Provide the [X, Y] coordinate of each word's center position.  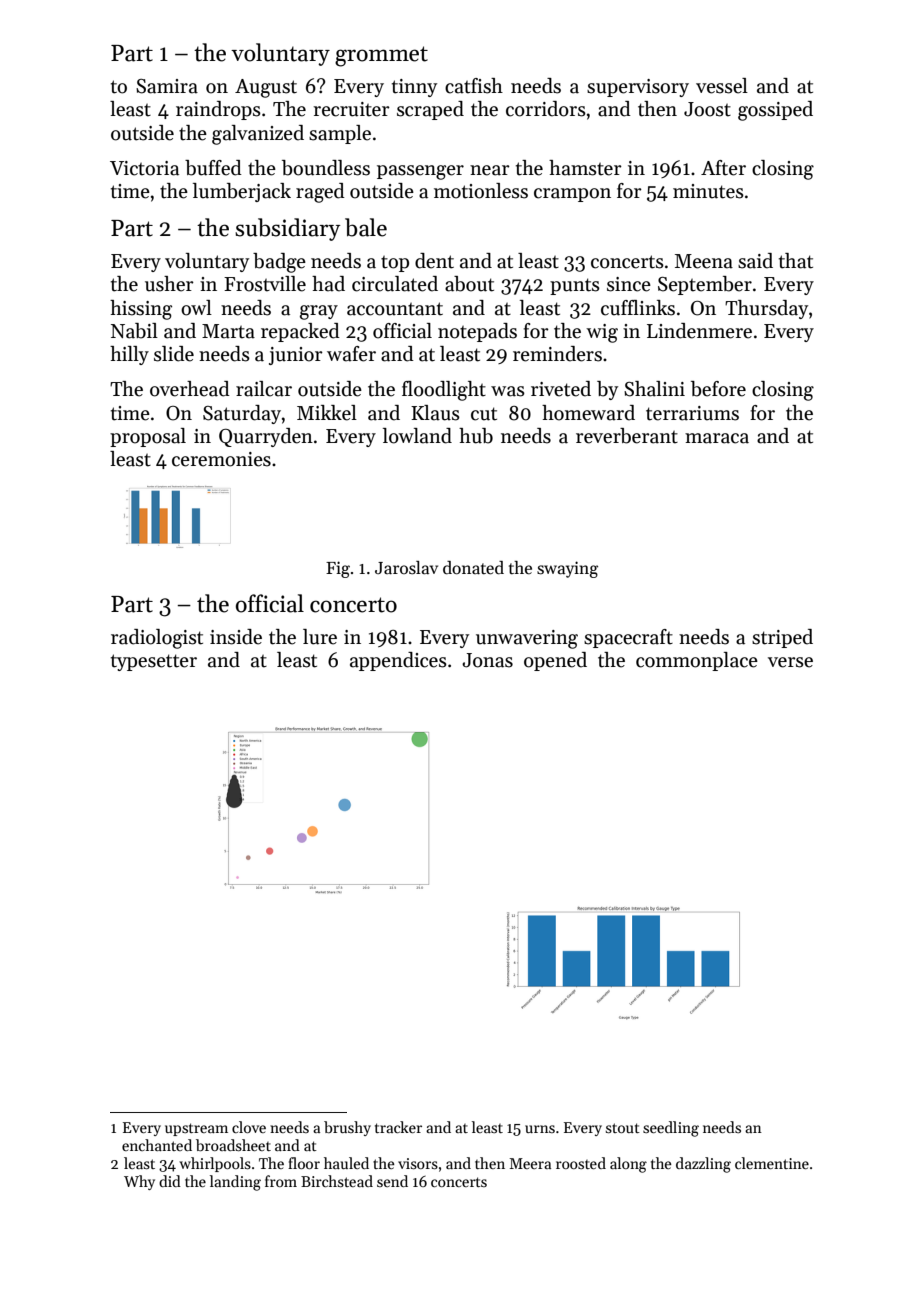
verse [790, 662]
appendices [398, 661]
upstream [196, 1129]
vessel [722, 86]
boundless [326, 168]
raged [320, 193]
